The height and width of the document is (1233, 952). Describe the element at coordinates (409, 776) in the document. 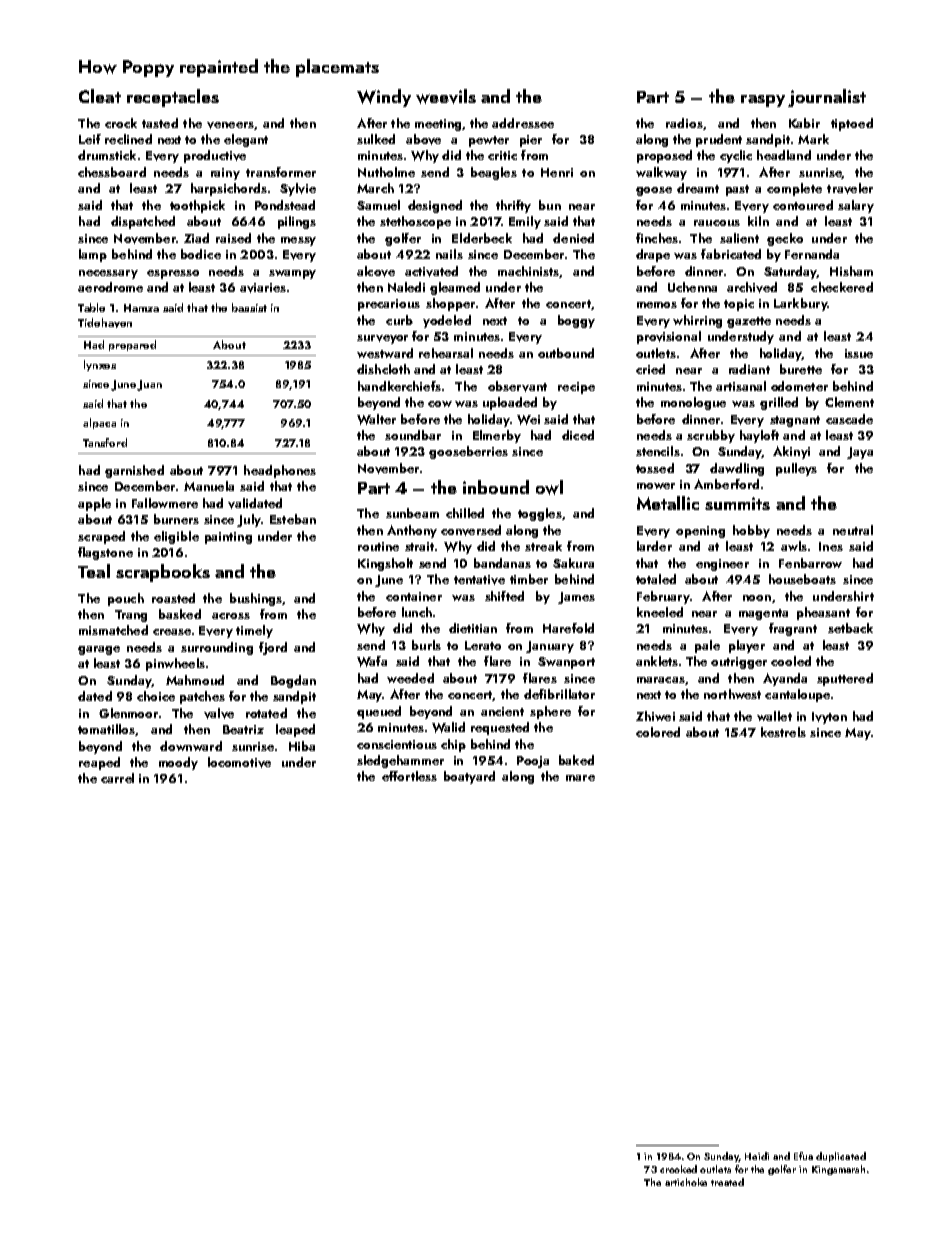

I see `effortless` at that location.
